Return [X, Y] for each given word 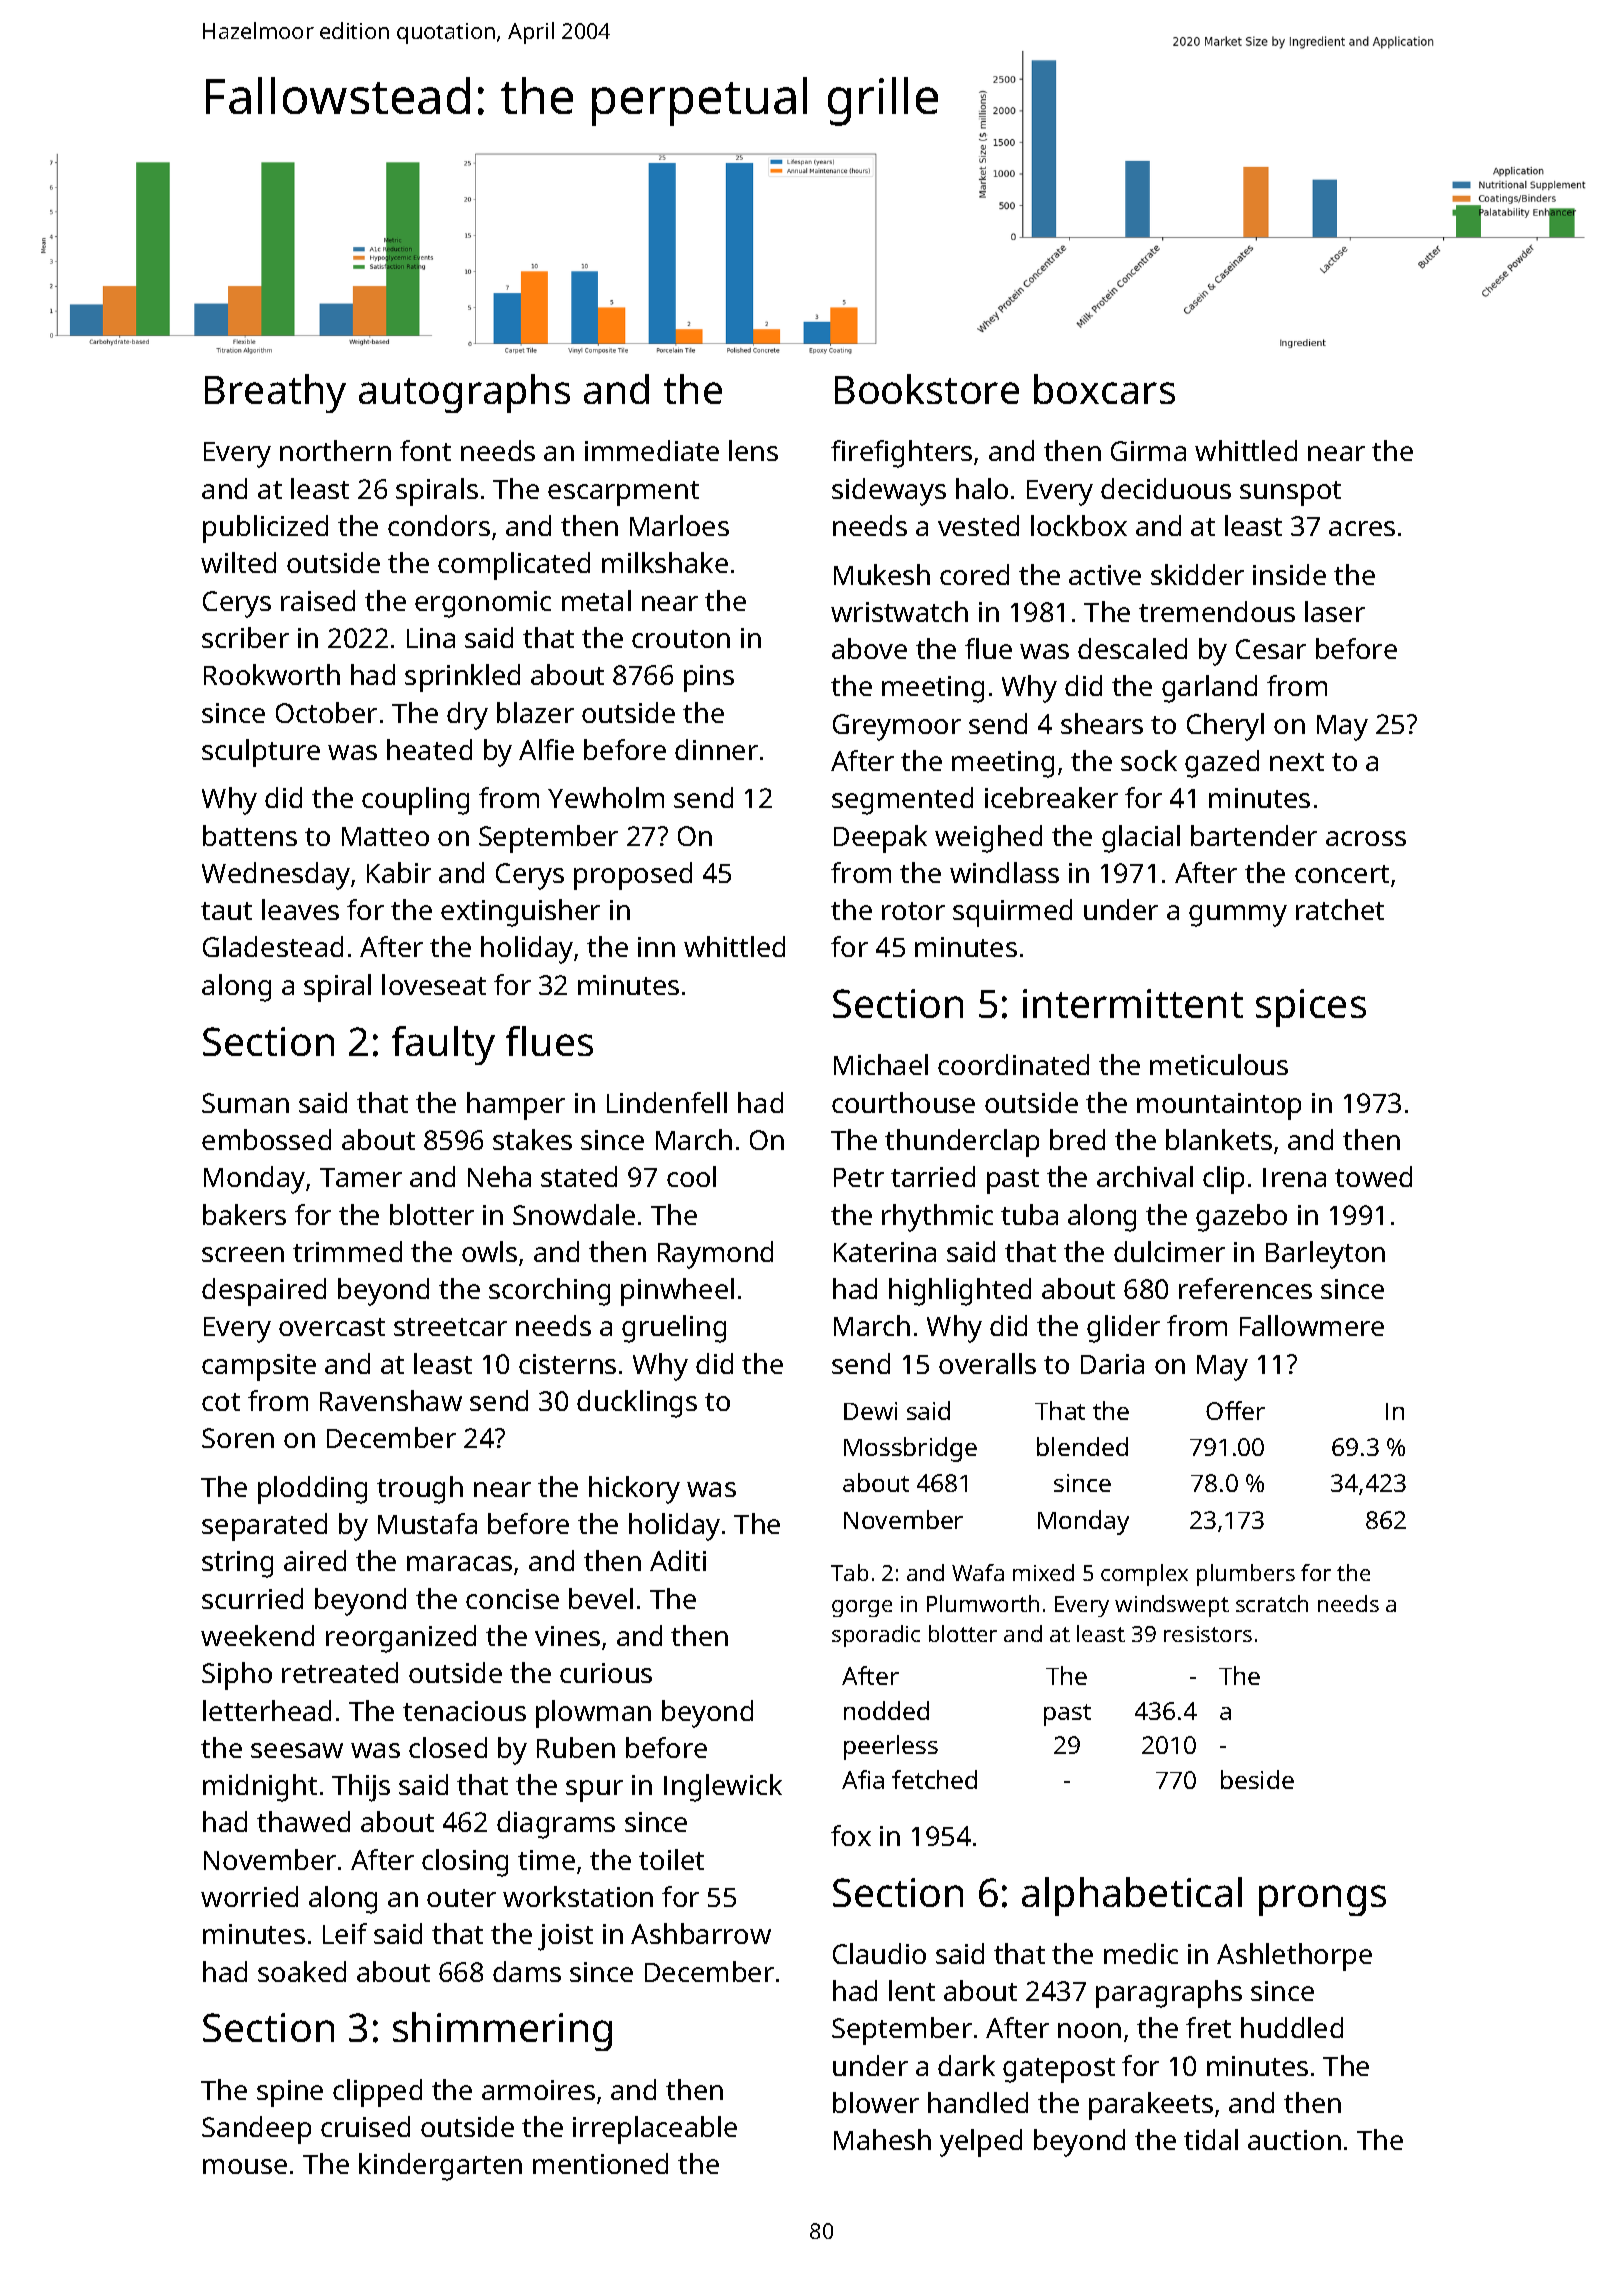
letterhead [267, 1710]
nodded [886, 1710]
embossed [266, 1139]
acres [1362, 528]
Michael [881, 1064]
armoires [538, 2090]
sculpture [261, 753]
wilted [238, 562]
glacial [1141, 839]
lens [753, 450]
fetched [934, 1779]
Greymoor [897, 727]
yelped [981, 2143]
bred [1077, 1139]
